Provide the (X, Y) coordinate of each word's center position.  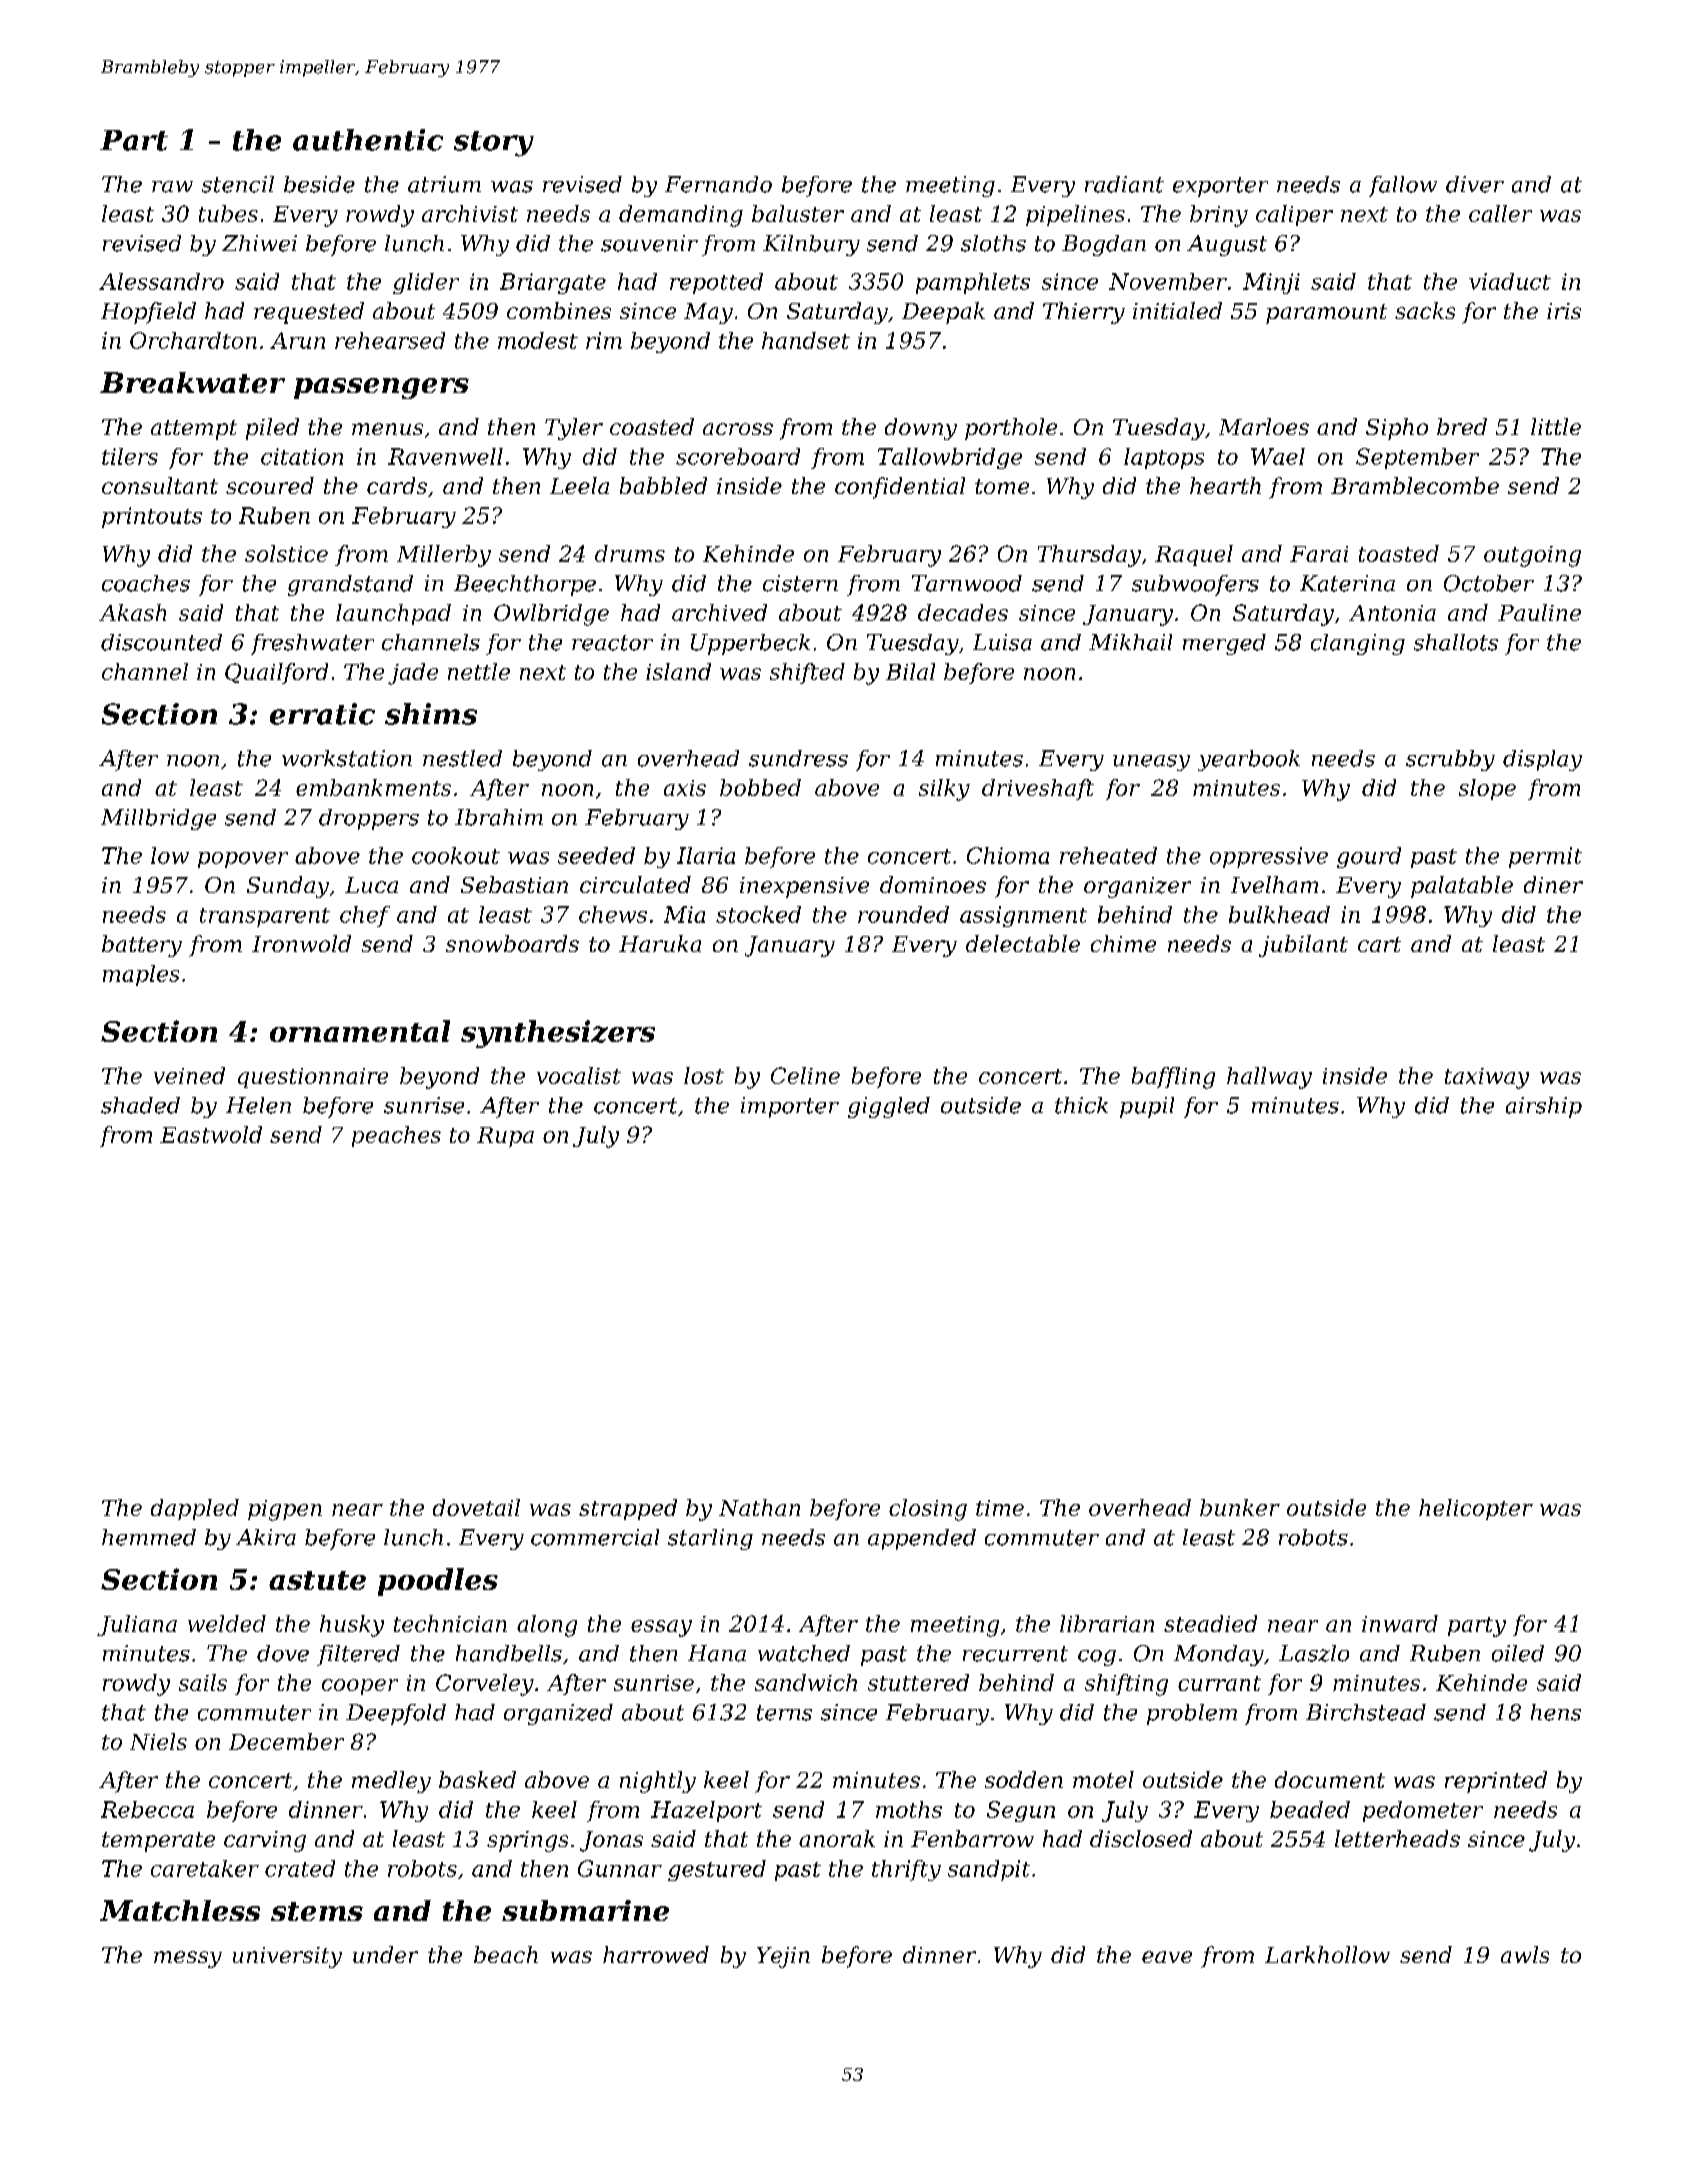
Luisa (1002, 642)
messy (188, 1959)
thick (1081, 1105)
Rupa (505, 1137)
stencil (238, 184)
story (494, 144)
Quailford (276, 673)
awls (1525, 1954)
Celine (805, 1075)
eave (1167, 1957)
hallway (1269, 1078)
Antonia (1392, 613)
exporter (1220, 187)
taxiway (1487, 1078)
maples (141, 975)
